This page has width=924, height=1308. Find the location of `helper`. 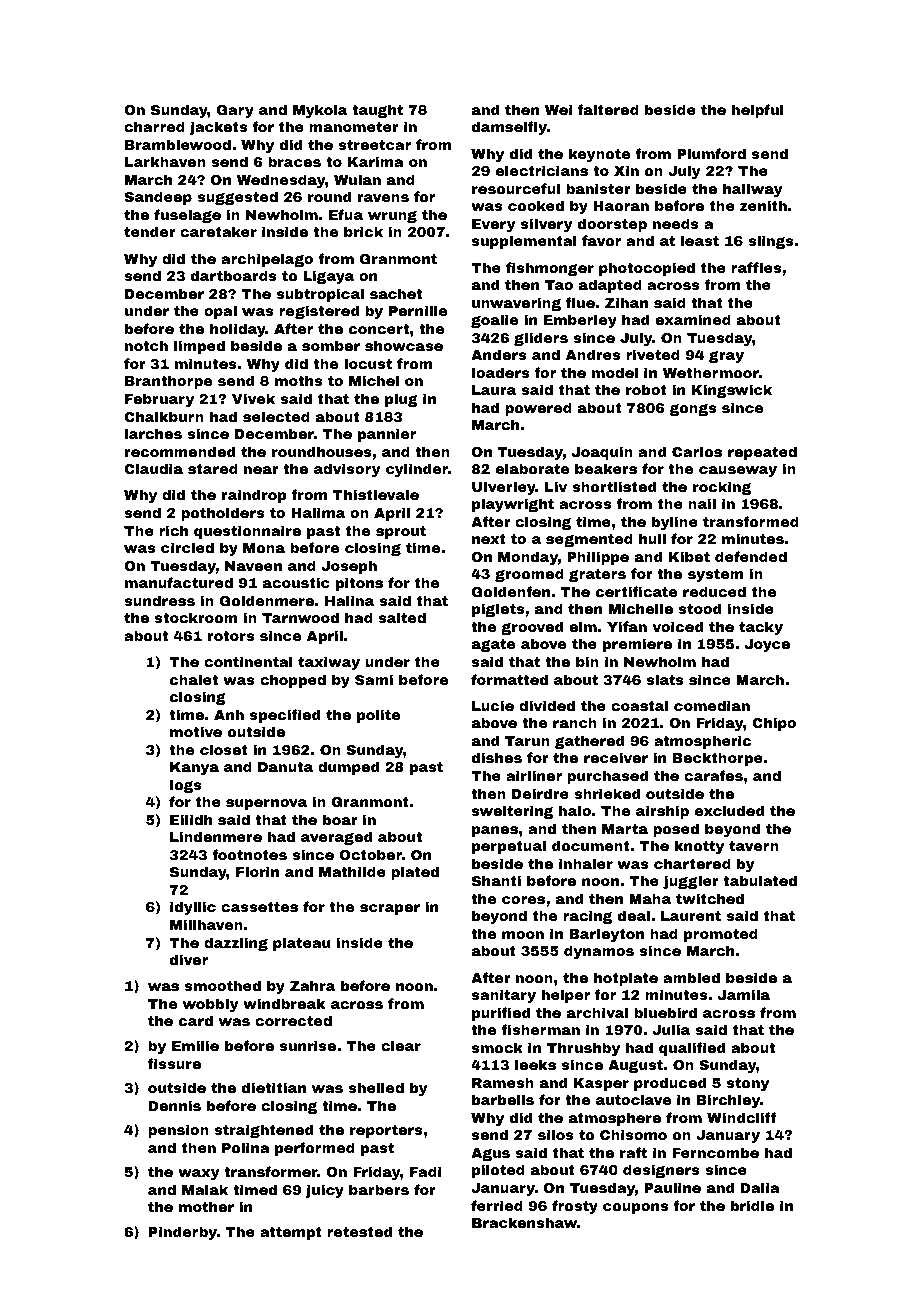

helper is located at coordinates (566, 996).
